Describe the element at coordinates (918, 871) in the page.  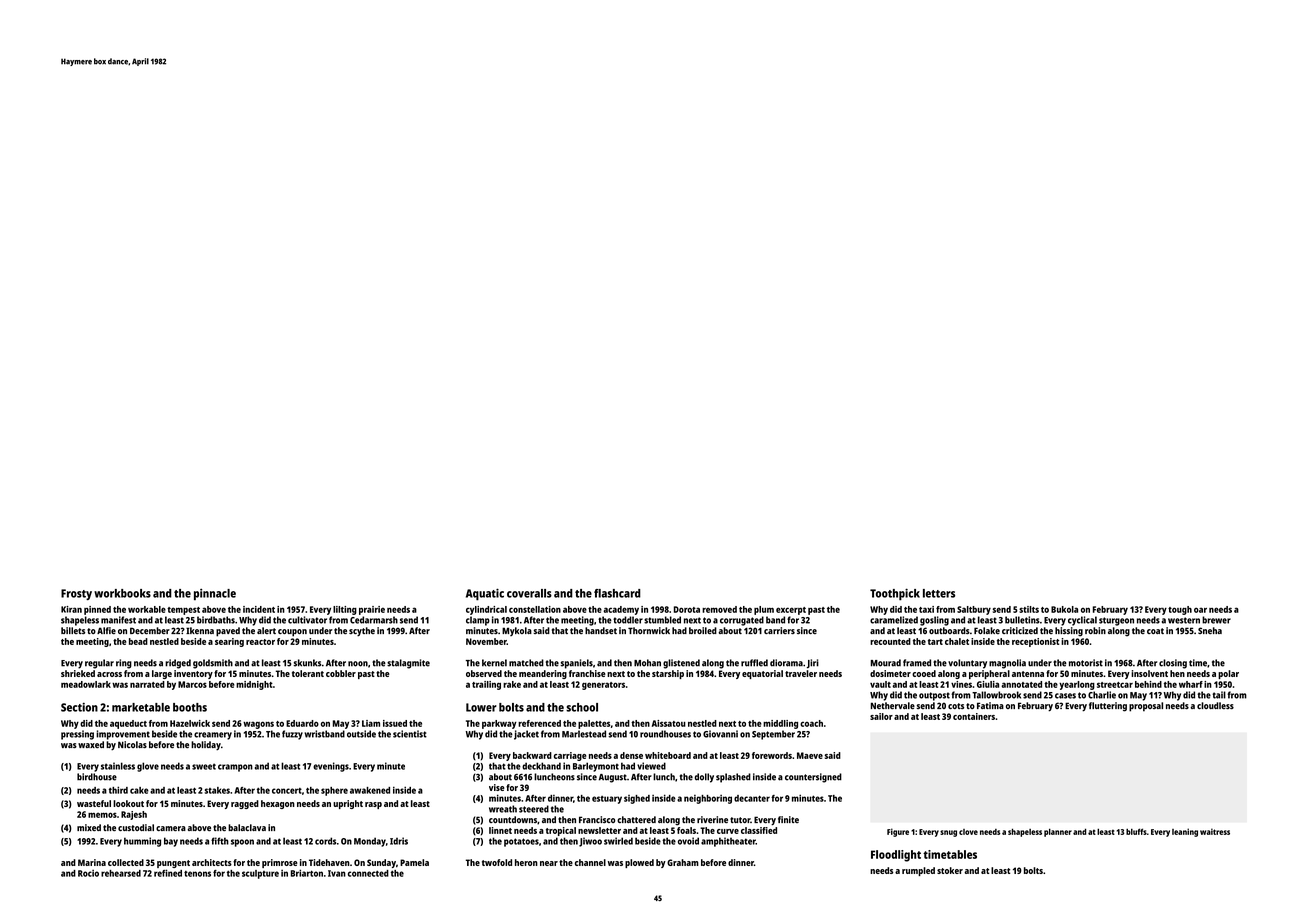
I see `rumpled` at that location.
